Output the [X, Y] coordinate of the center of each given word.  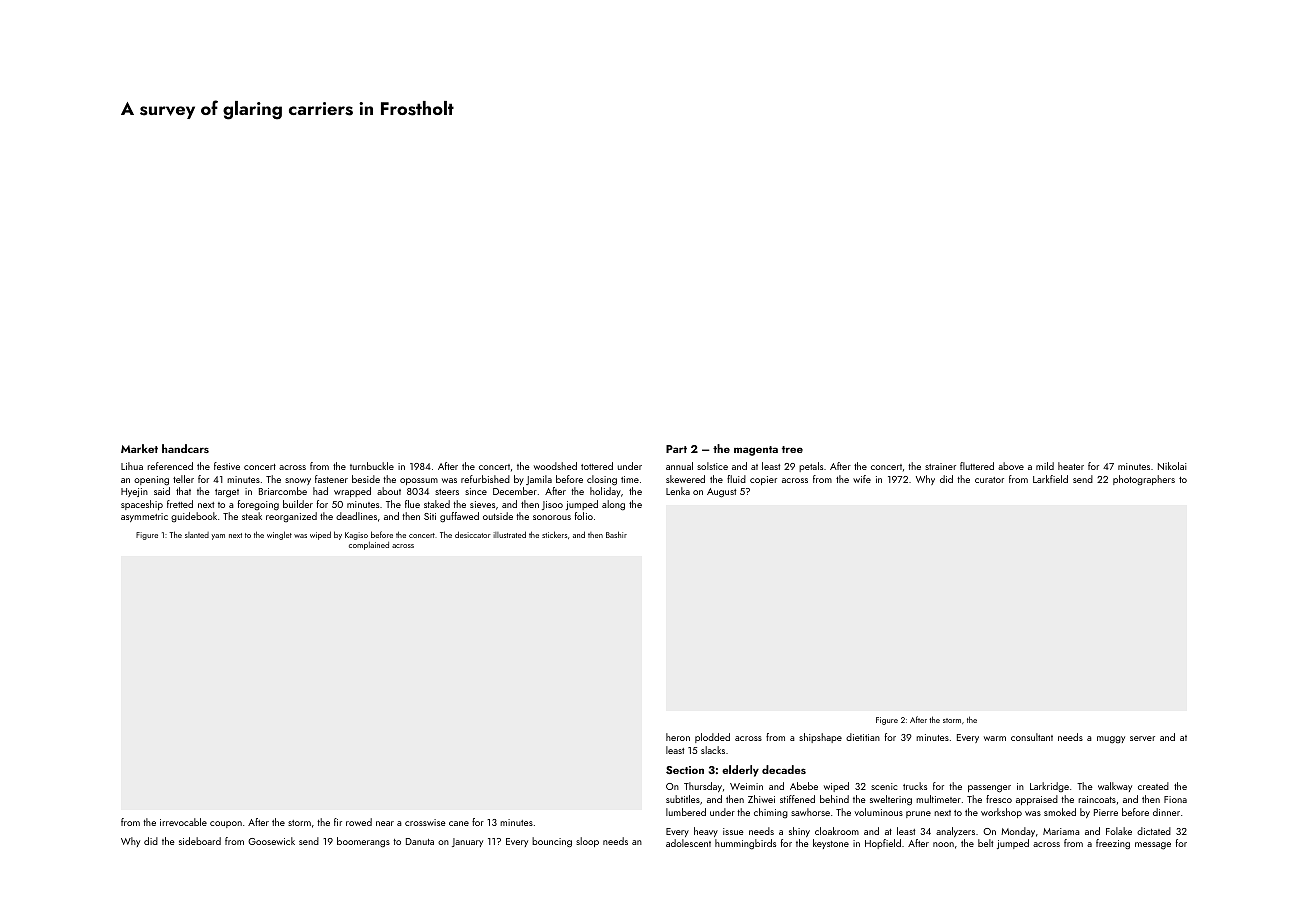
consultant [1032, 737]
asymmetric [144, 517]
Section [685, 770]
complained [369, 546]
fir [338, 822]
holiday [605, 492]
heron [678, 737]
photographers [1144, 480]
